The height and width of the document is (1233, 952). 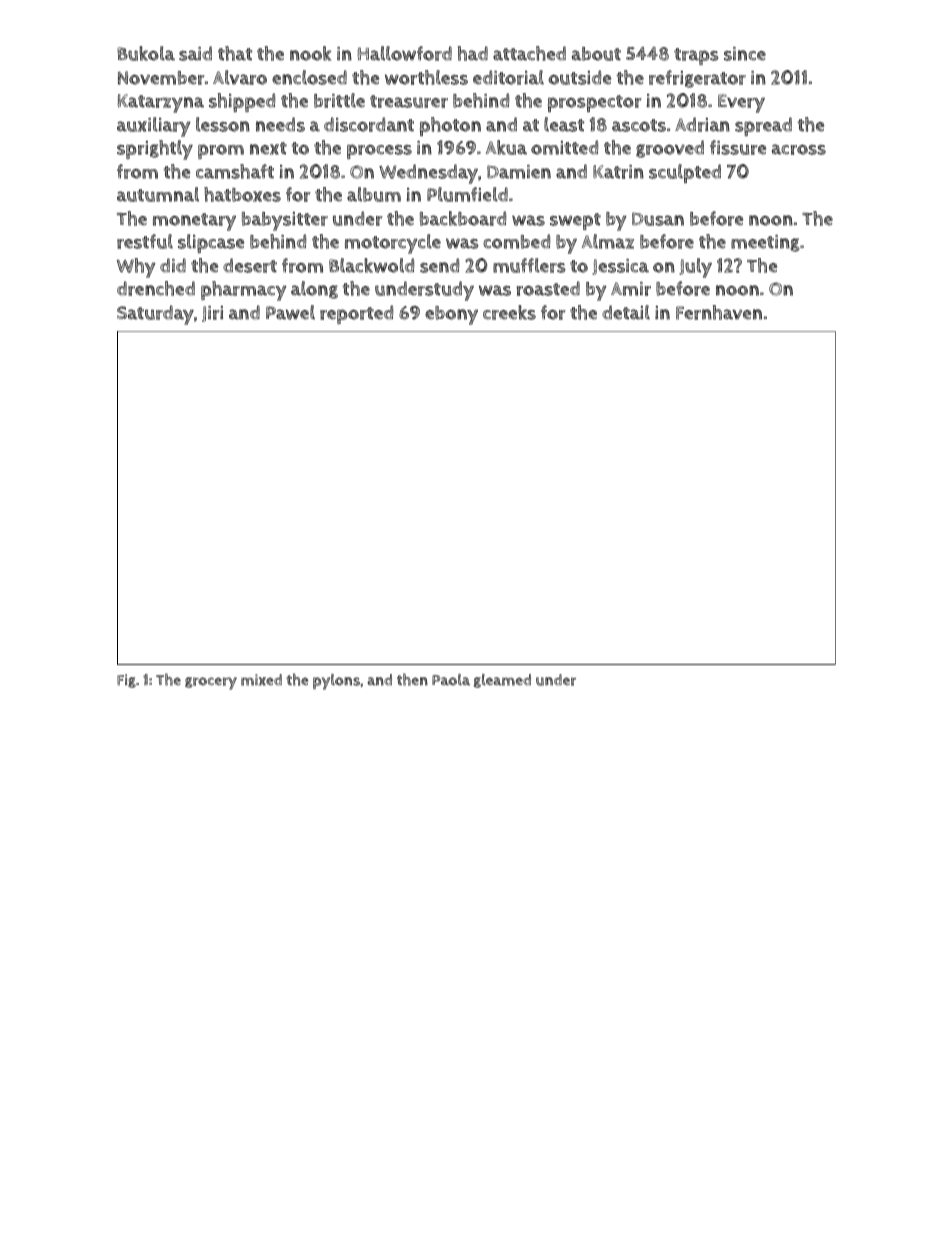 I want to click on auxiliary, so click(x=154, y=127).
